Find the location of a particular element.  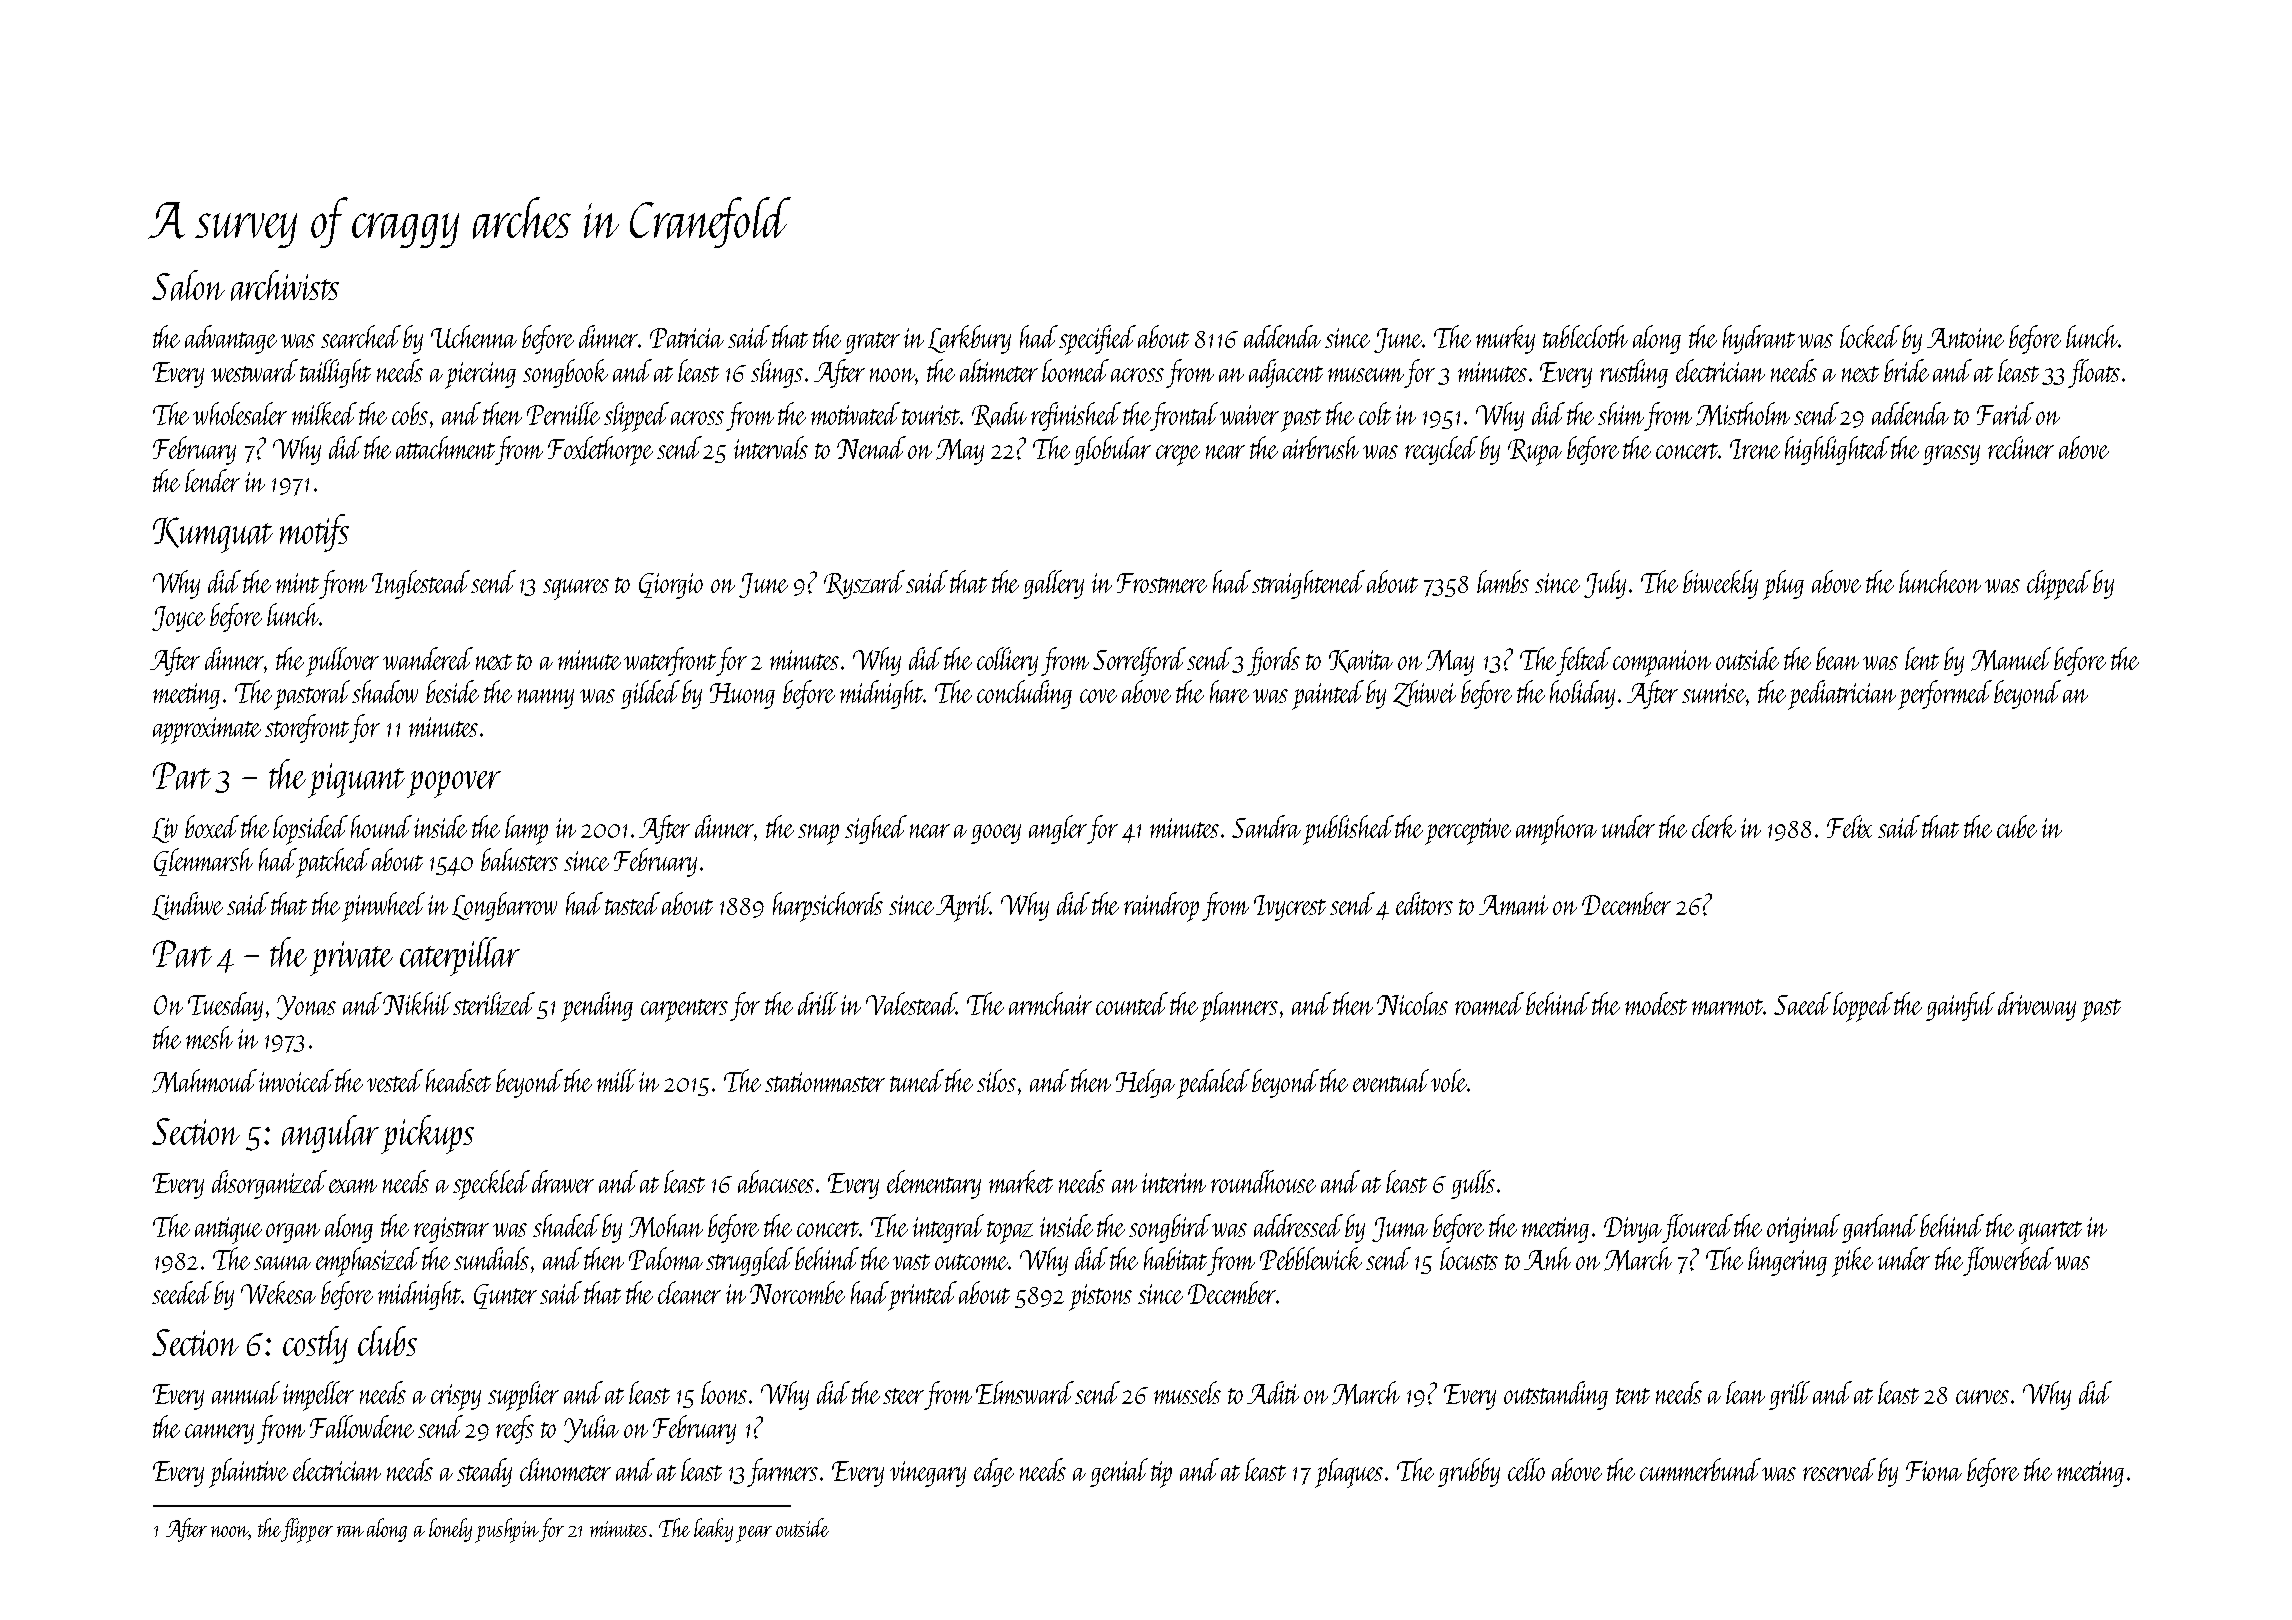

grater is located at coordinates (872, 343).
